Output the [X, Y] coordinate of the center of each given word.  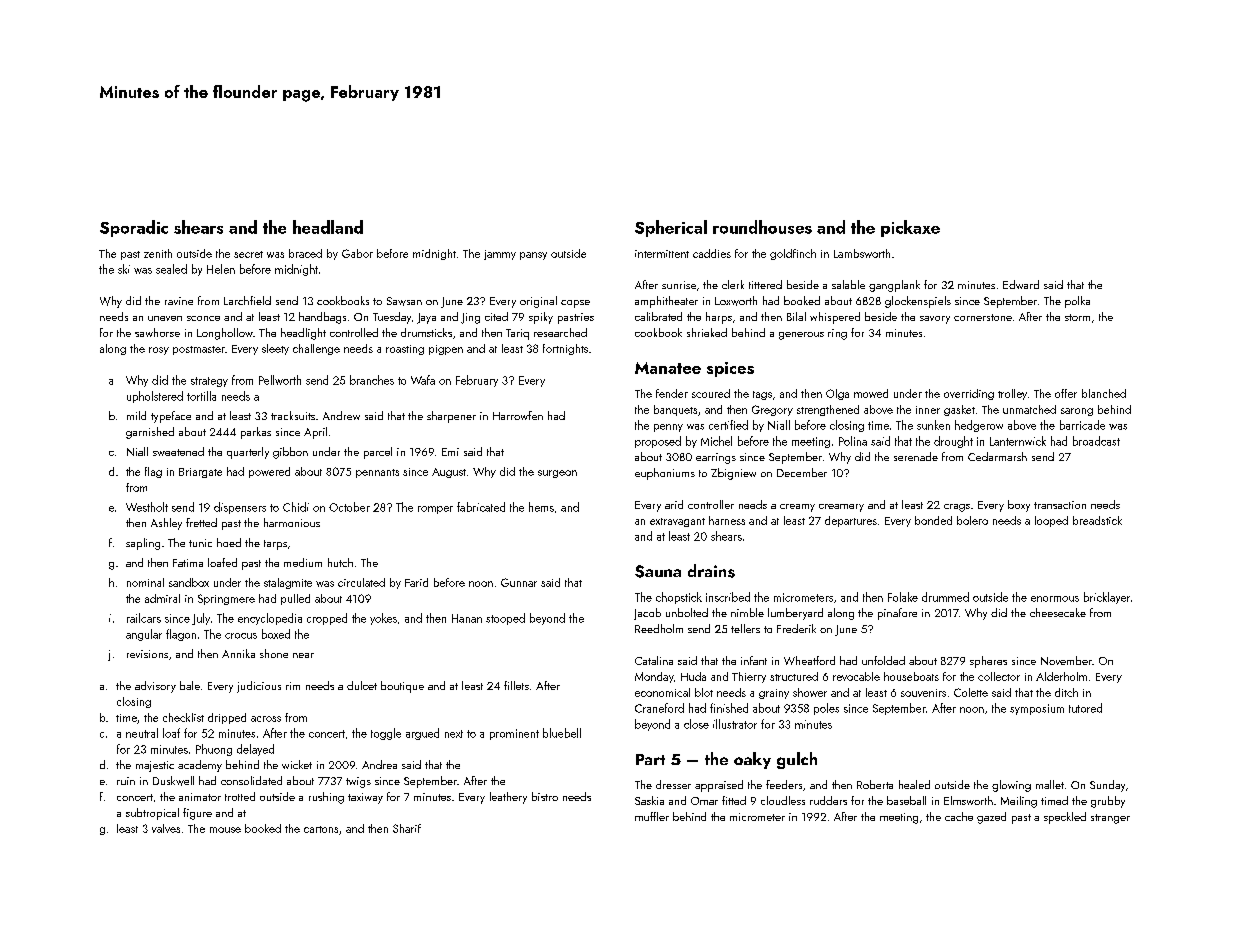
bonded [933, 520]
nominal [145, 582]
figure [197, 814]
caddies [712, 253]
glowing [1011, 786]
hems [541, 507]
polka [1077, 302]
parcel [378, 453]
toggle [386, 734]
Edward [1021, 284]
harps [719, 318]
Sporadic [134, 228]
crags [957, 508]
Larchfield [247, 300]
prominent [514, 734]
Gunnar [519, 582]
